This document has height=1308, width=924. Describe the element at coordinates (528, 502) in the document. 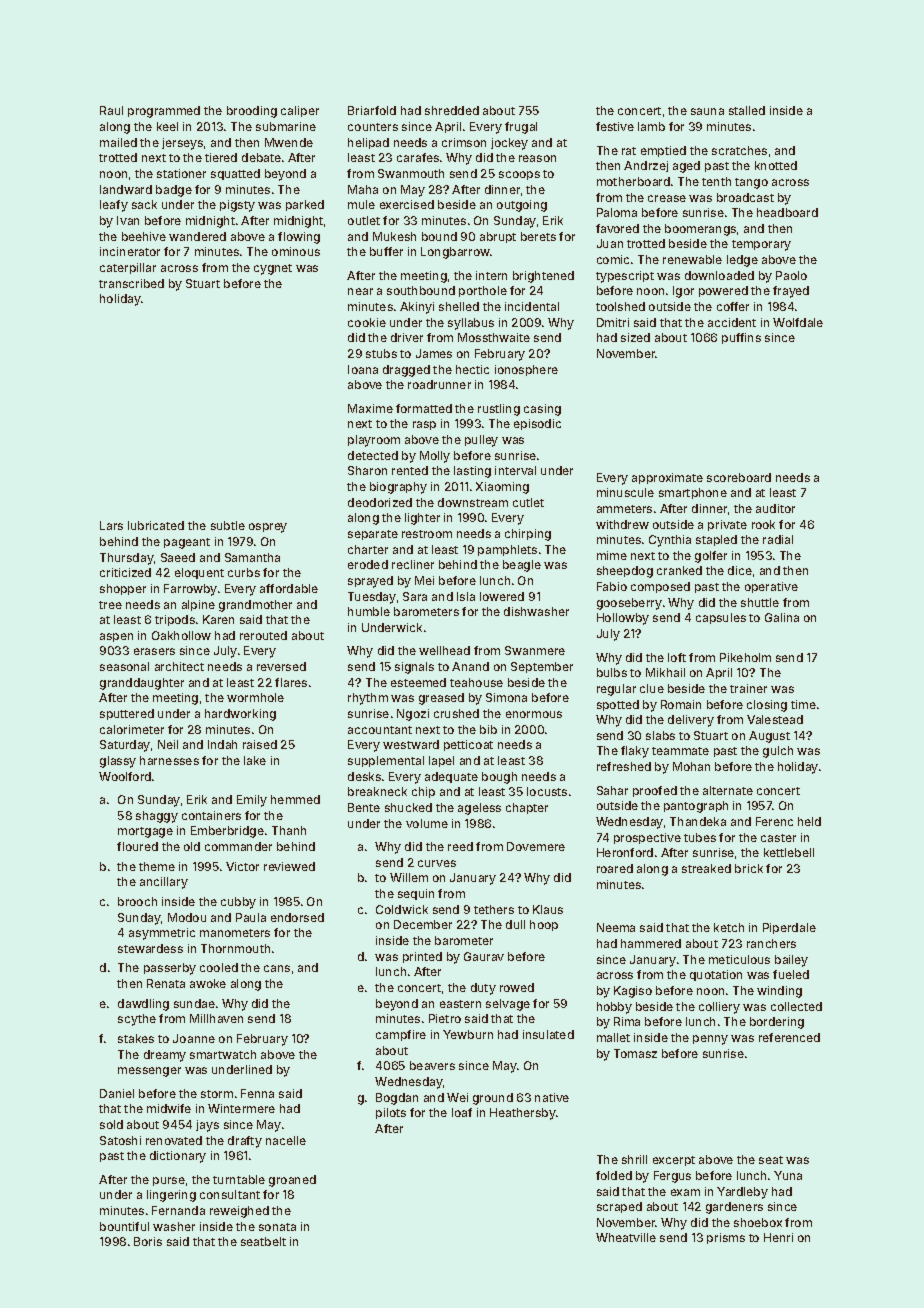

I see `cutlet` at that location.
